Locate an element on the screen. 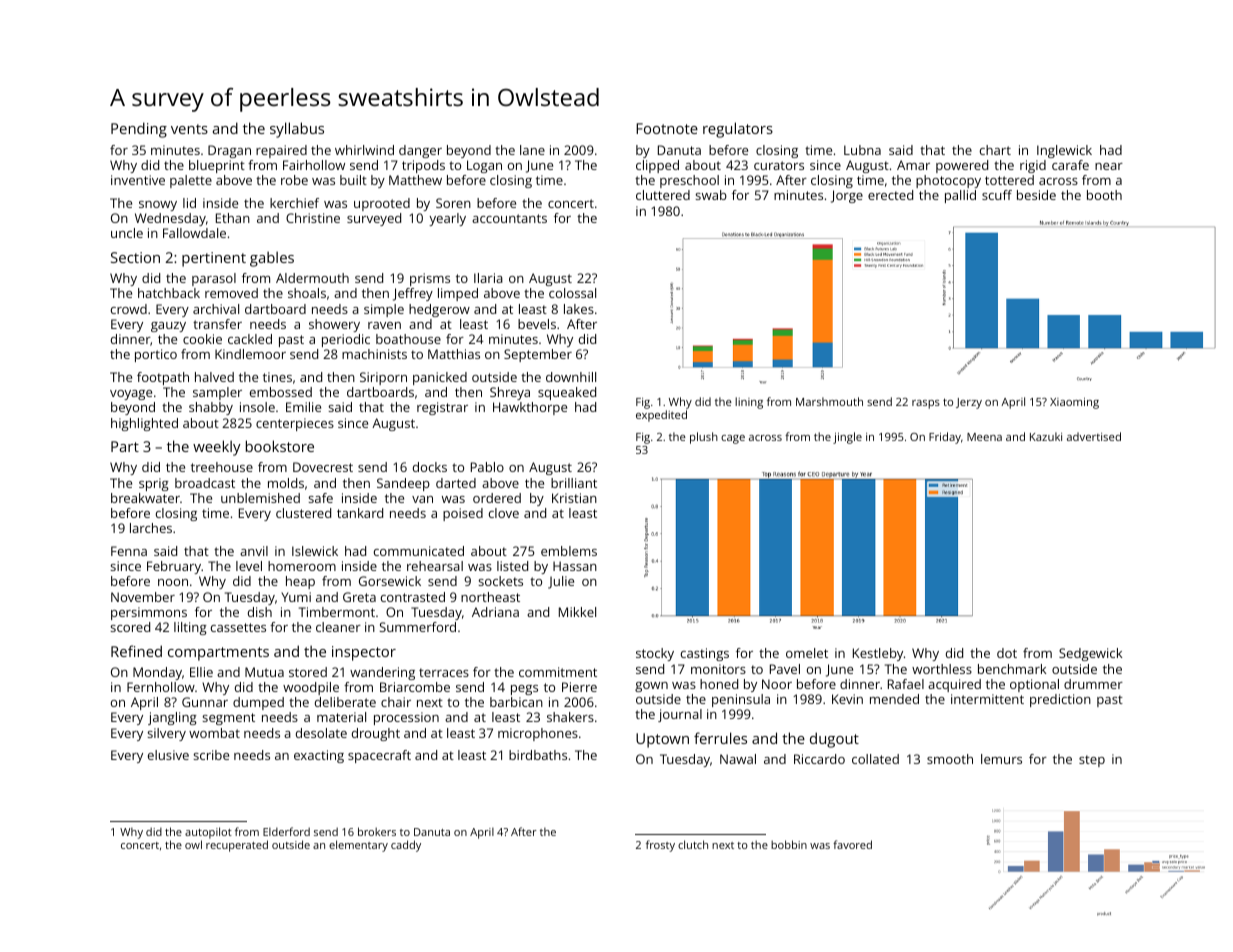 The width and height of the screenshot is (1233, 952). Sedgewick is located at coordinates (1090, 654).
